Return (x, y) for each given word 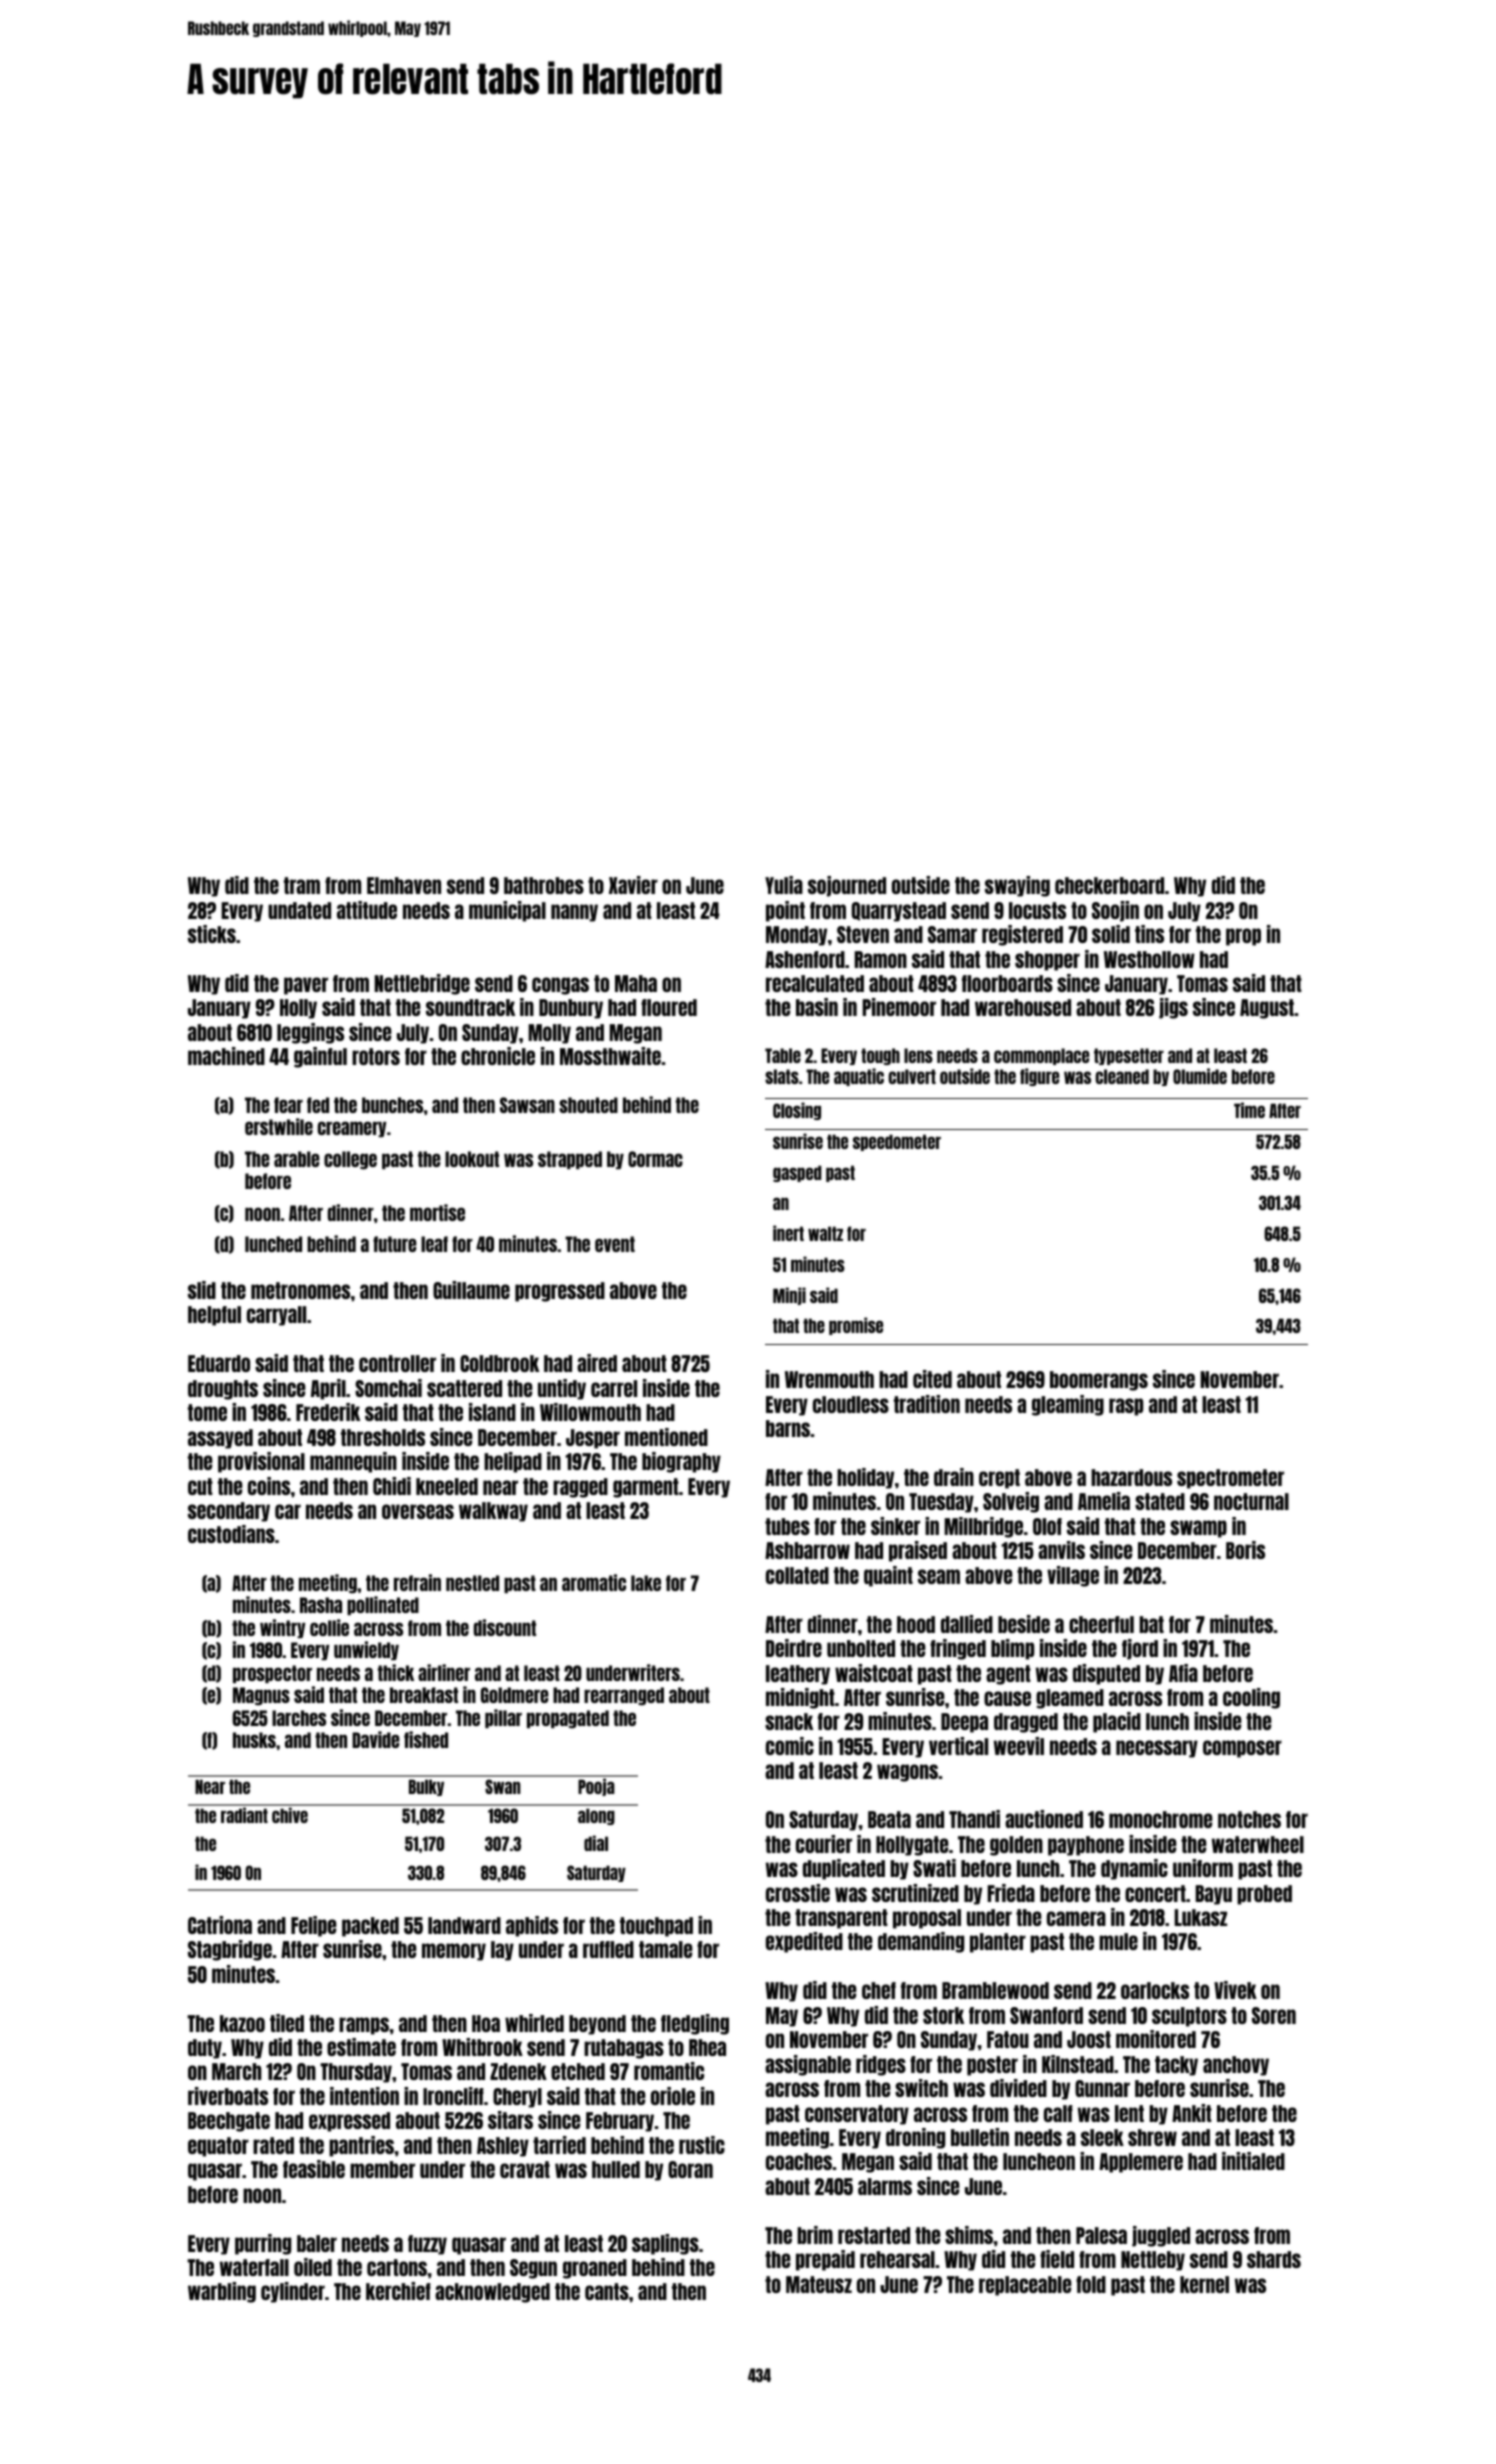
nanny (574, 913)
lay (502, 1951)
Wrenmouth (829, 1379)
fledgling (695, 2024)
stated (1160, 1501)
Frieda (1011, 1893)
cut (200, 1486)
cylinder (293, 2292)
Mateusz (819, 2284)
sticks (212, 934)
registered (1022, 935)
